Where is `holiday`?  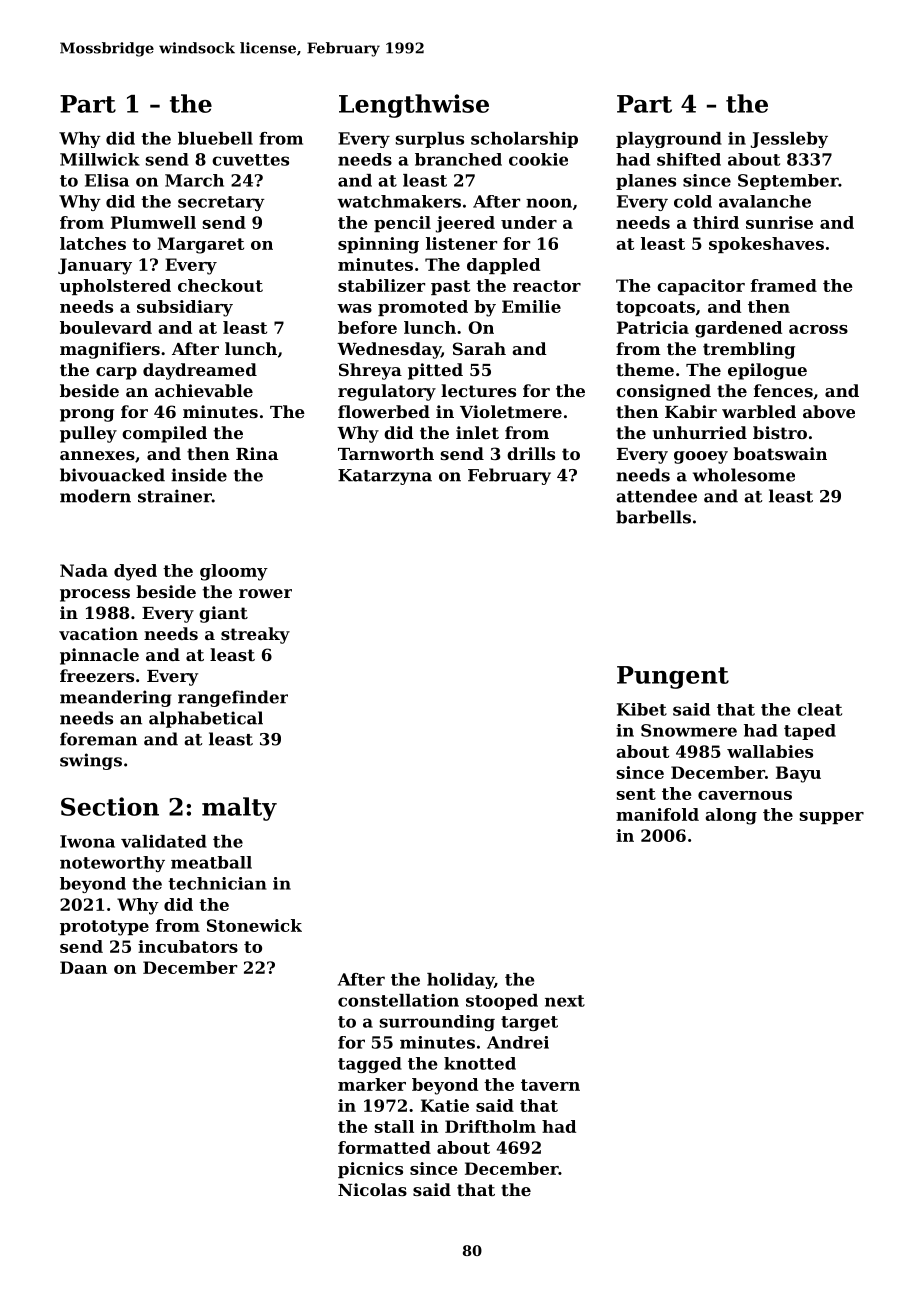
holiday is located at coordinates (460, 981).
